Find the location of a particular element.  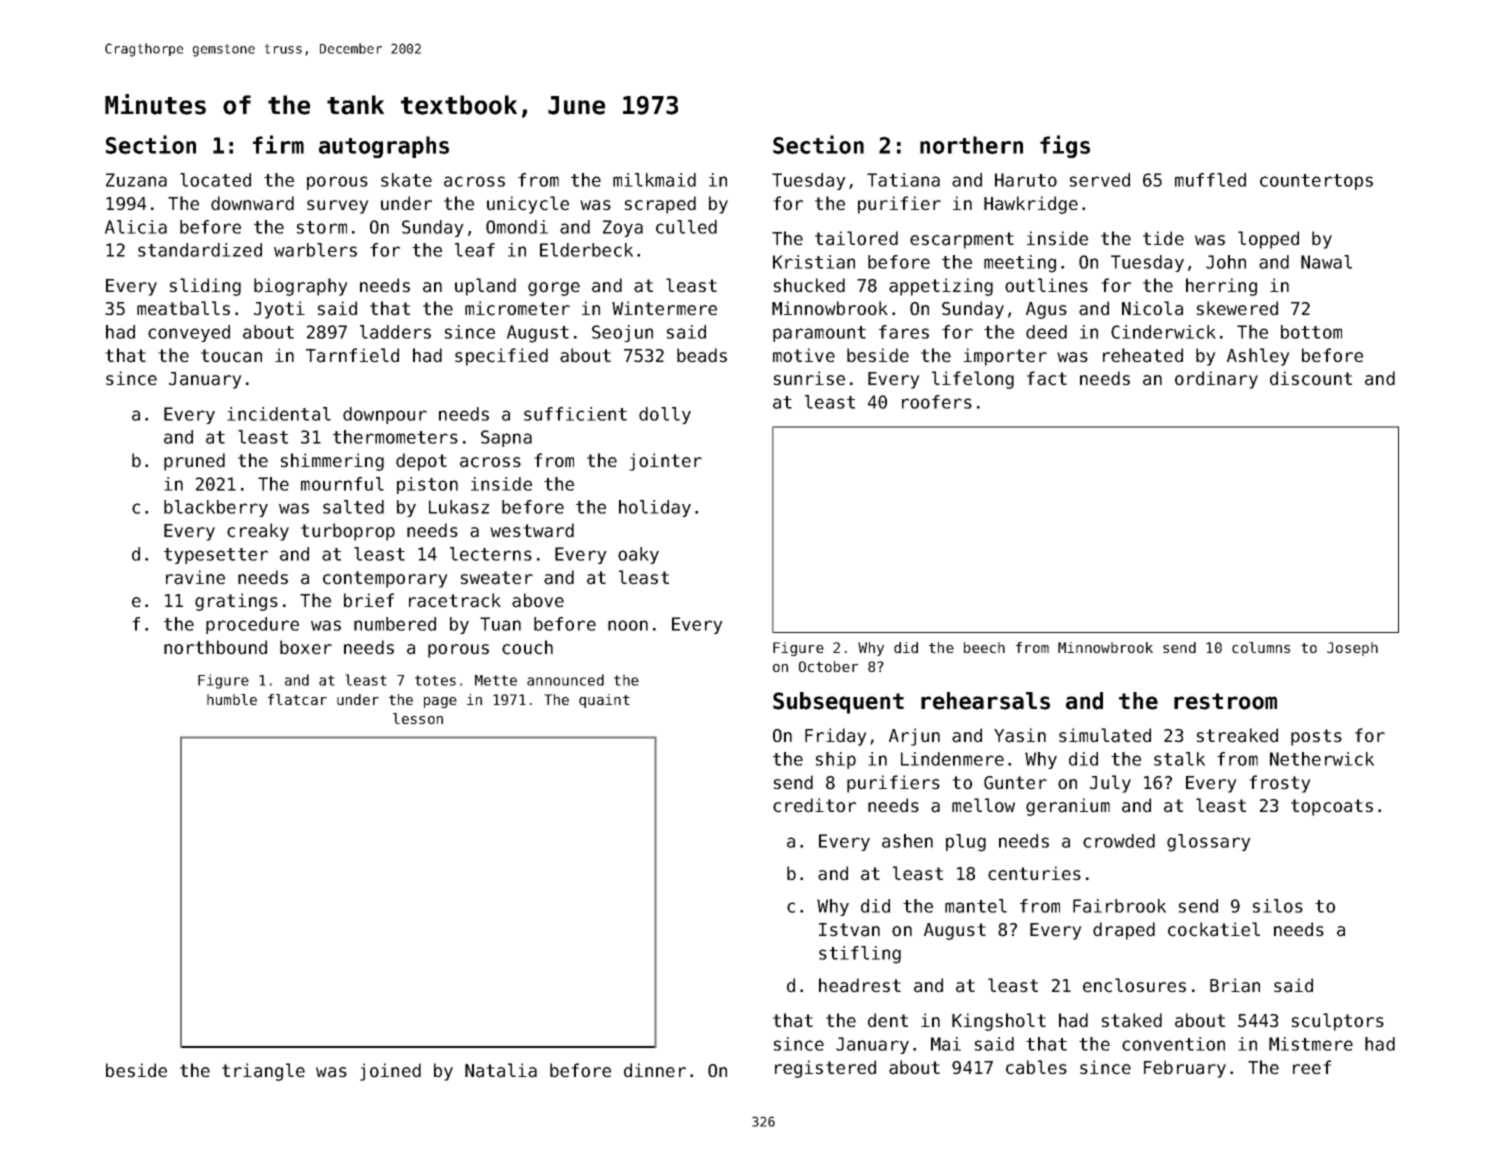

Ashley is located at coordinates (1258, 357).
